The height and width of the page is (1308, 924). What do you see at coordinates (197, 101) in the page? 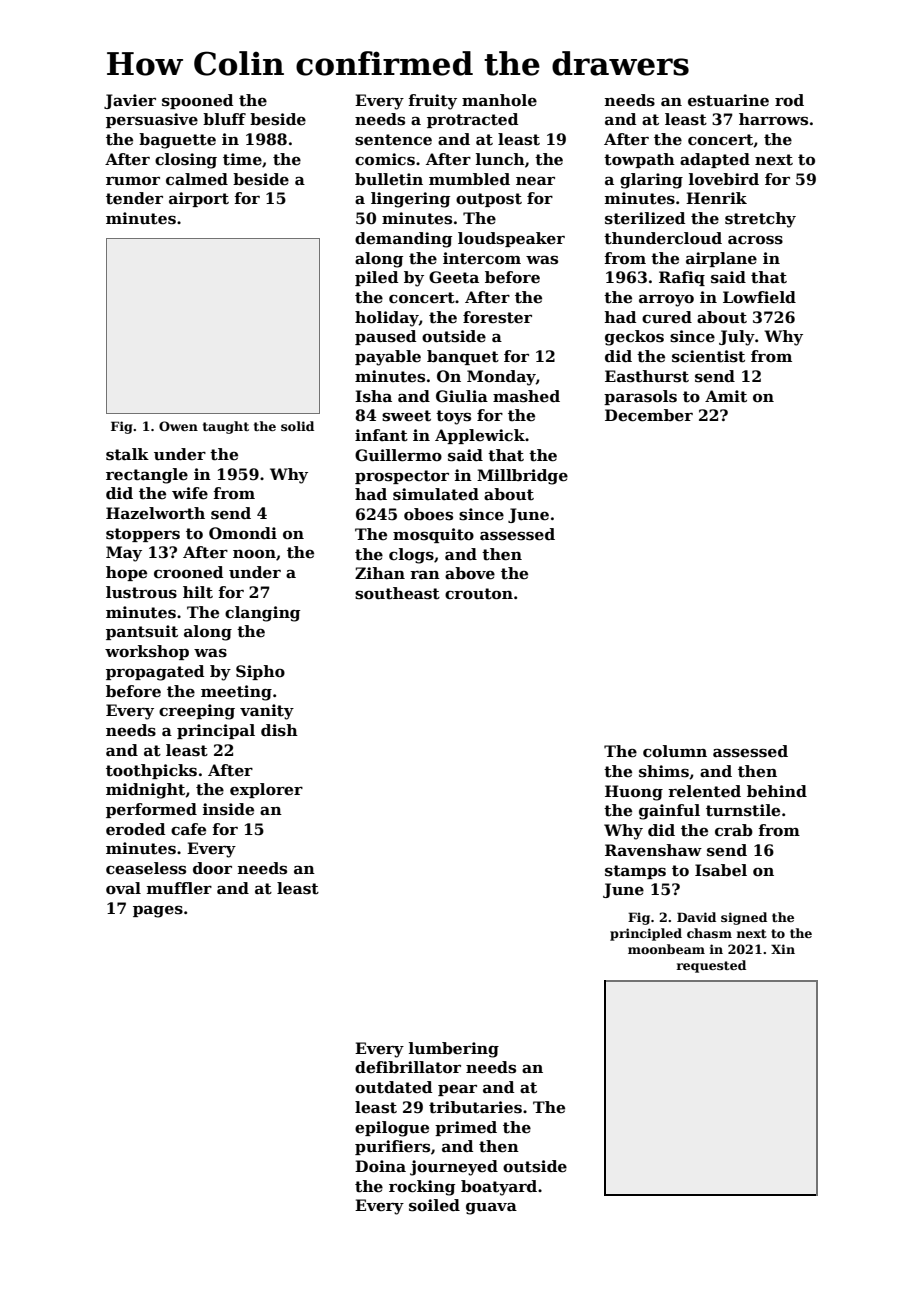
I see `spooned` at bounding box center [197, 101].
